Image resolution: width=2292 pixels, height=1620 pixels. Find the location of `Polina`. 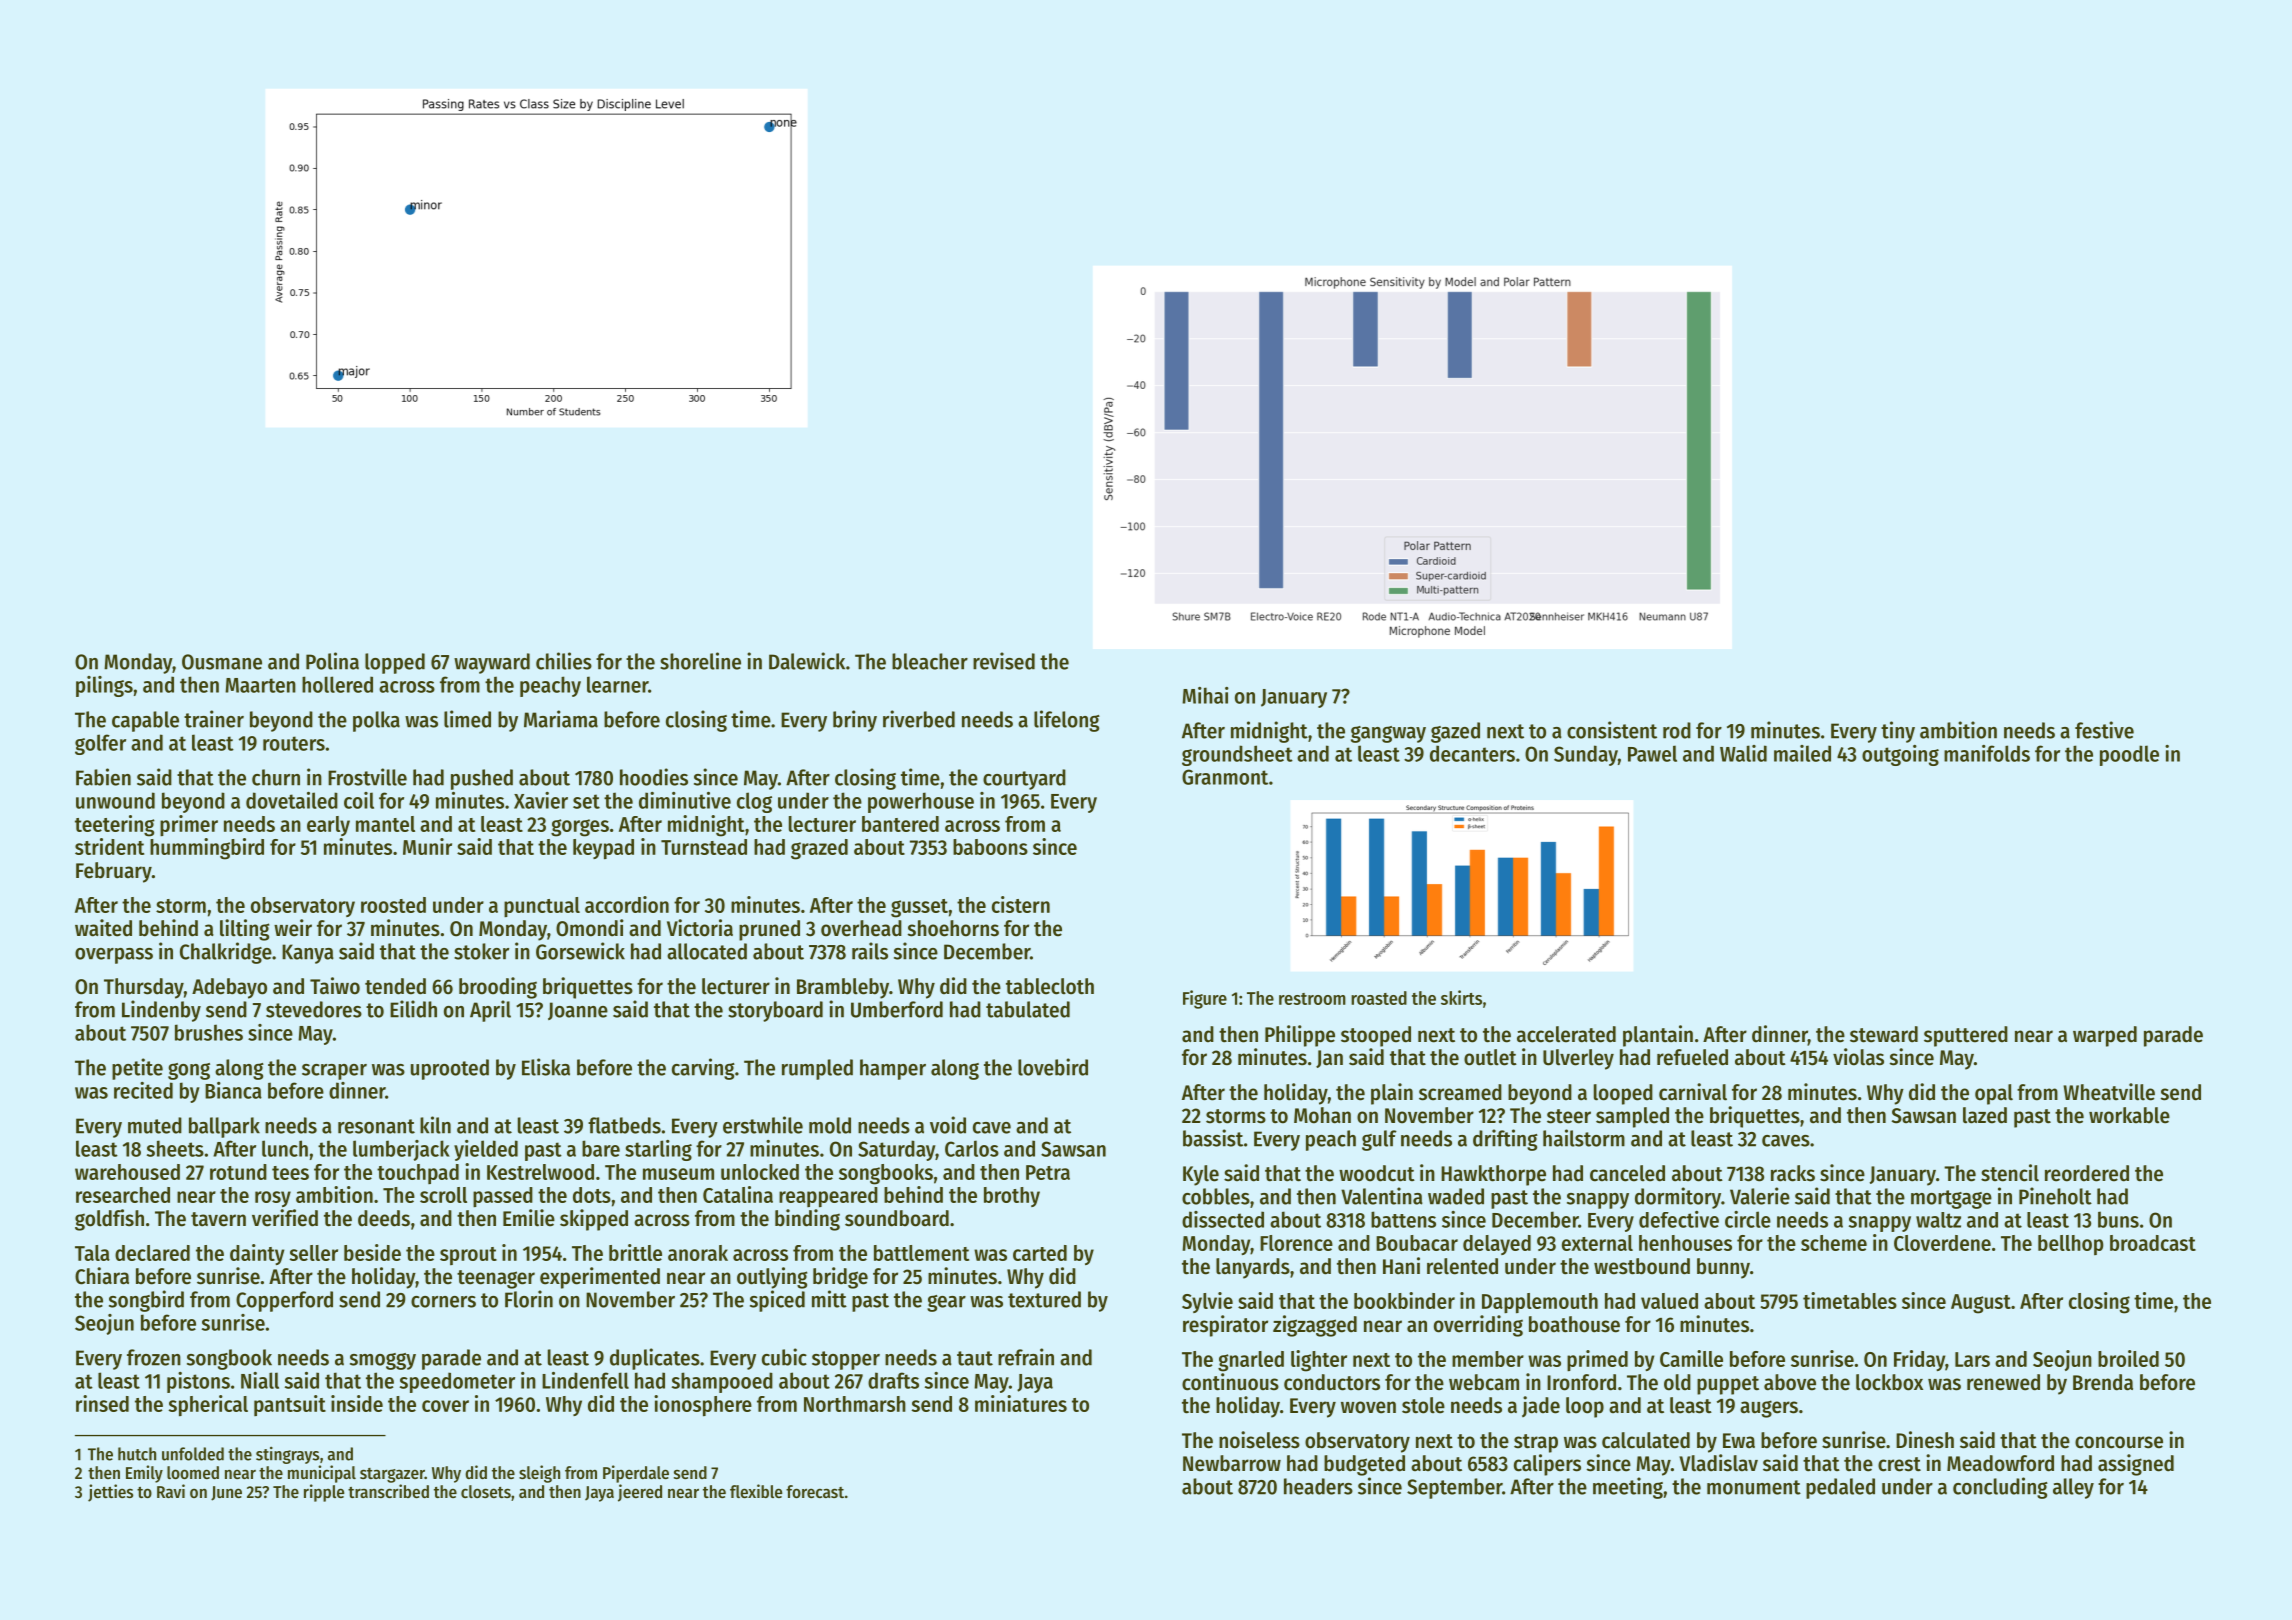

Polina is located at coordinates (332, 661).
